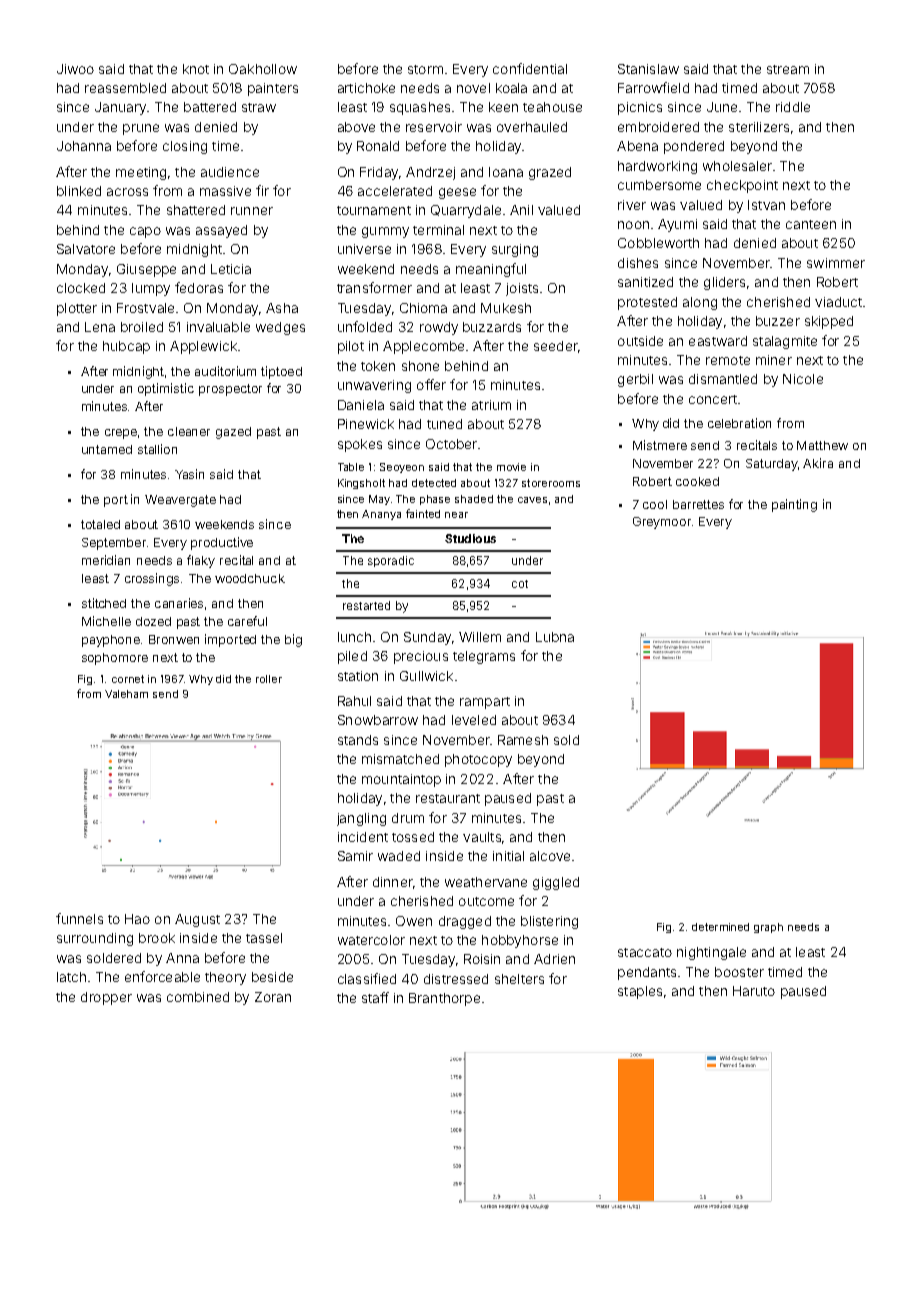 Image resolution: width=924 pixels, height=1308 pixels. Describe the element at coordinates (151, 289) in the screenshot. I see `lumpy` at that location.
